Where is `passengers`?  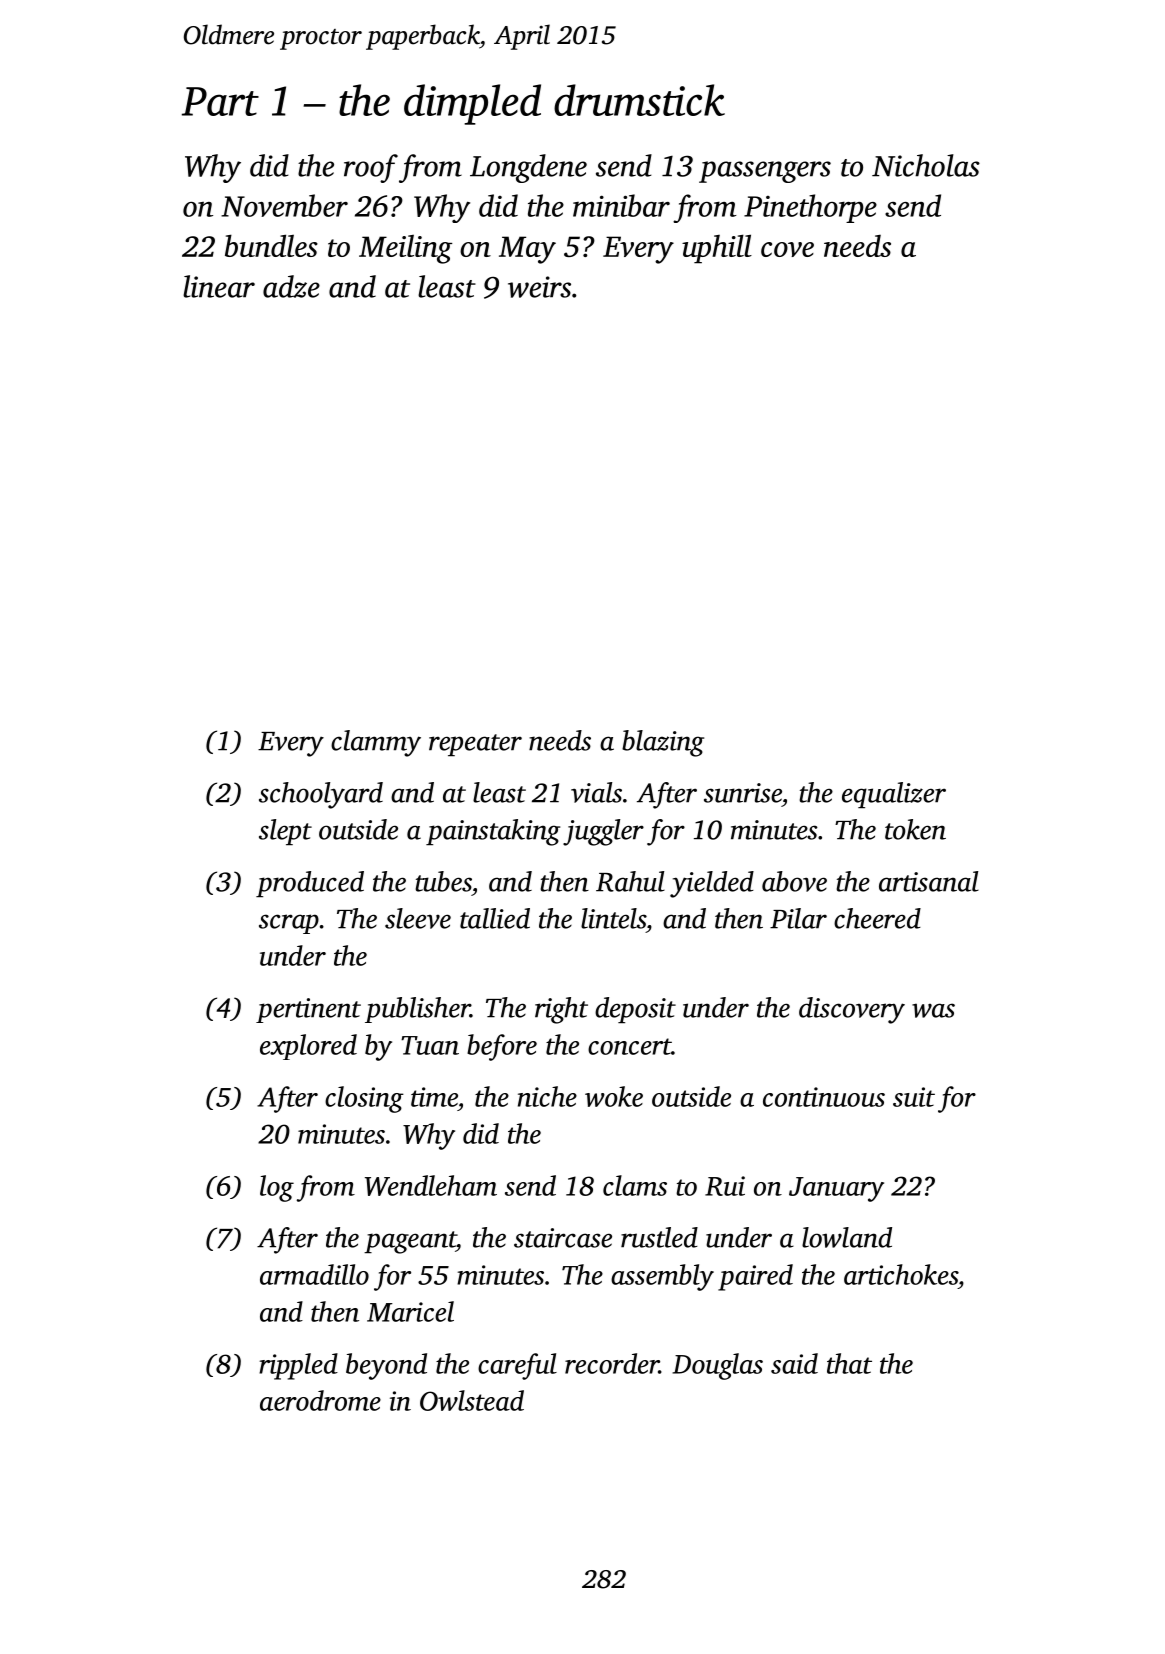 passengers is located at coordinates (765, 172).
